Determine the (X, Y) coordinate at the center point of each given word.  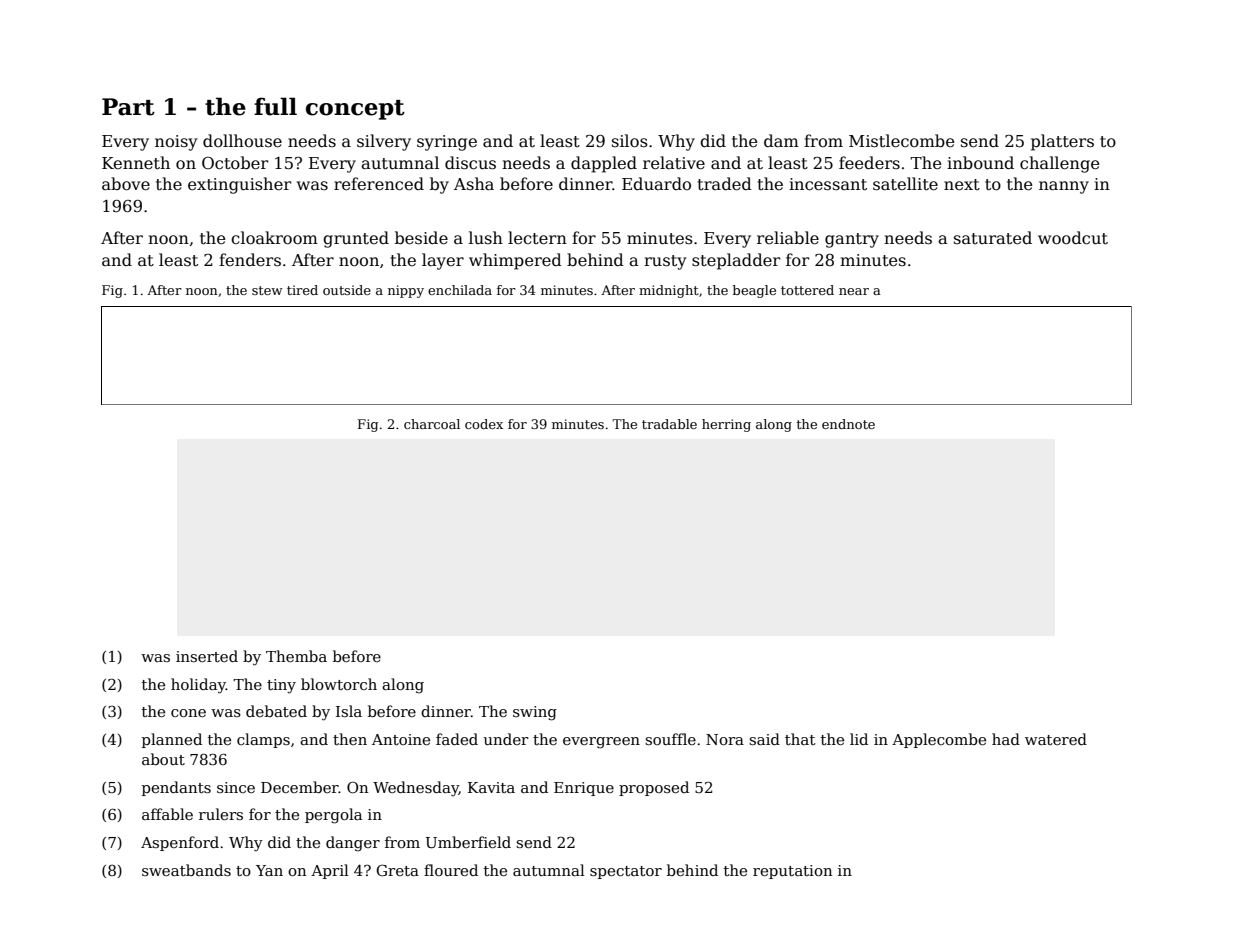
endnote (848, 424)
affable (167, 814)
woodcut (1073, 238)
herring (726, 425)
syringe (447, 143)
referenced (379, 184)
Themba (296, 656)
